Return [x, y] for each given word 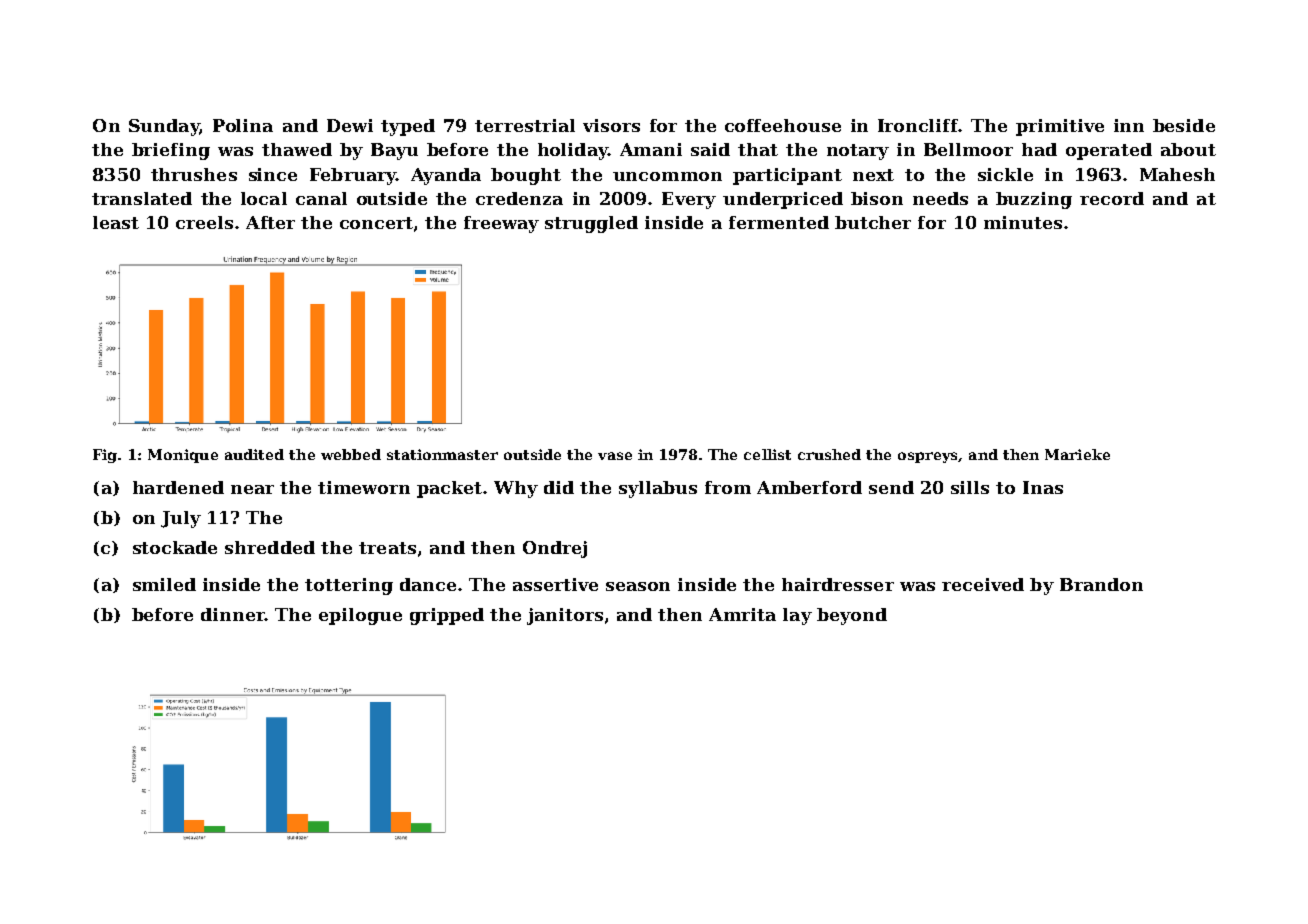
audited [254, 454]
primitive [1060, 127]
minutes [1023, 222]
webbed [351, 454]
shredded [270, 547]
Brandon [1101, 584]
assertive [555, 584]
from [728, 487]
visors [611, 125]
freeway [501, 224]
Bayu [394, 151]
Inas [1043, 487]
